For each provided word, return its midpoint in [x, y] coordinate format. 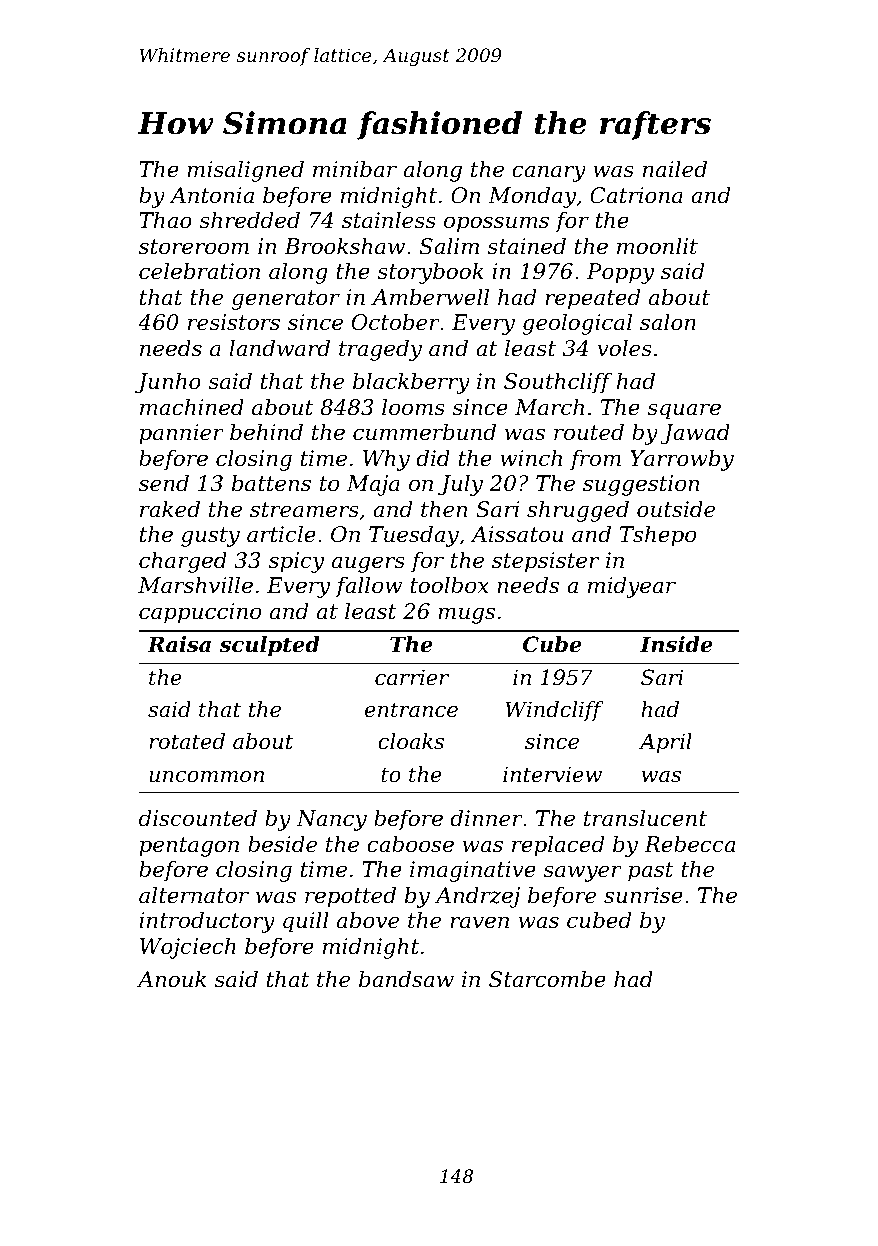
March [549, 407]
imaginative [473, 871]
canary [549, 173]
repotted [350, 897]
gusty [210, 537]
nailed [675, 169]
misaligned [245, 171]
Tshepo [658, 536]
